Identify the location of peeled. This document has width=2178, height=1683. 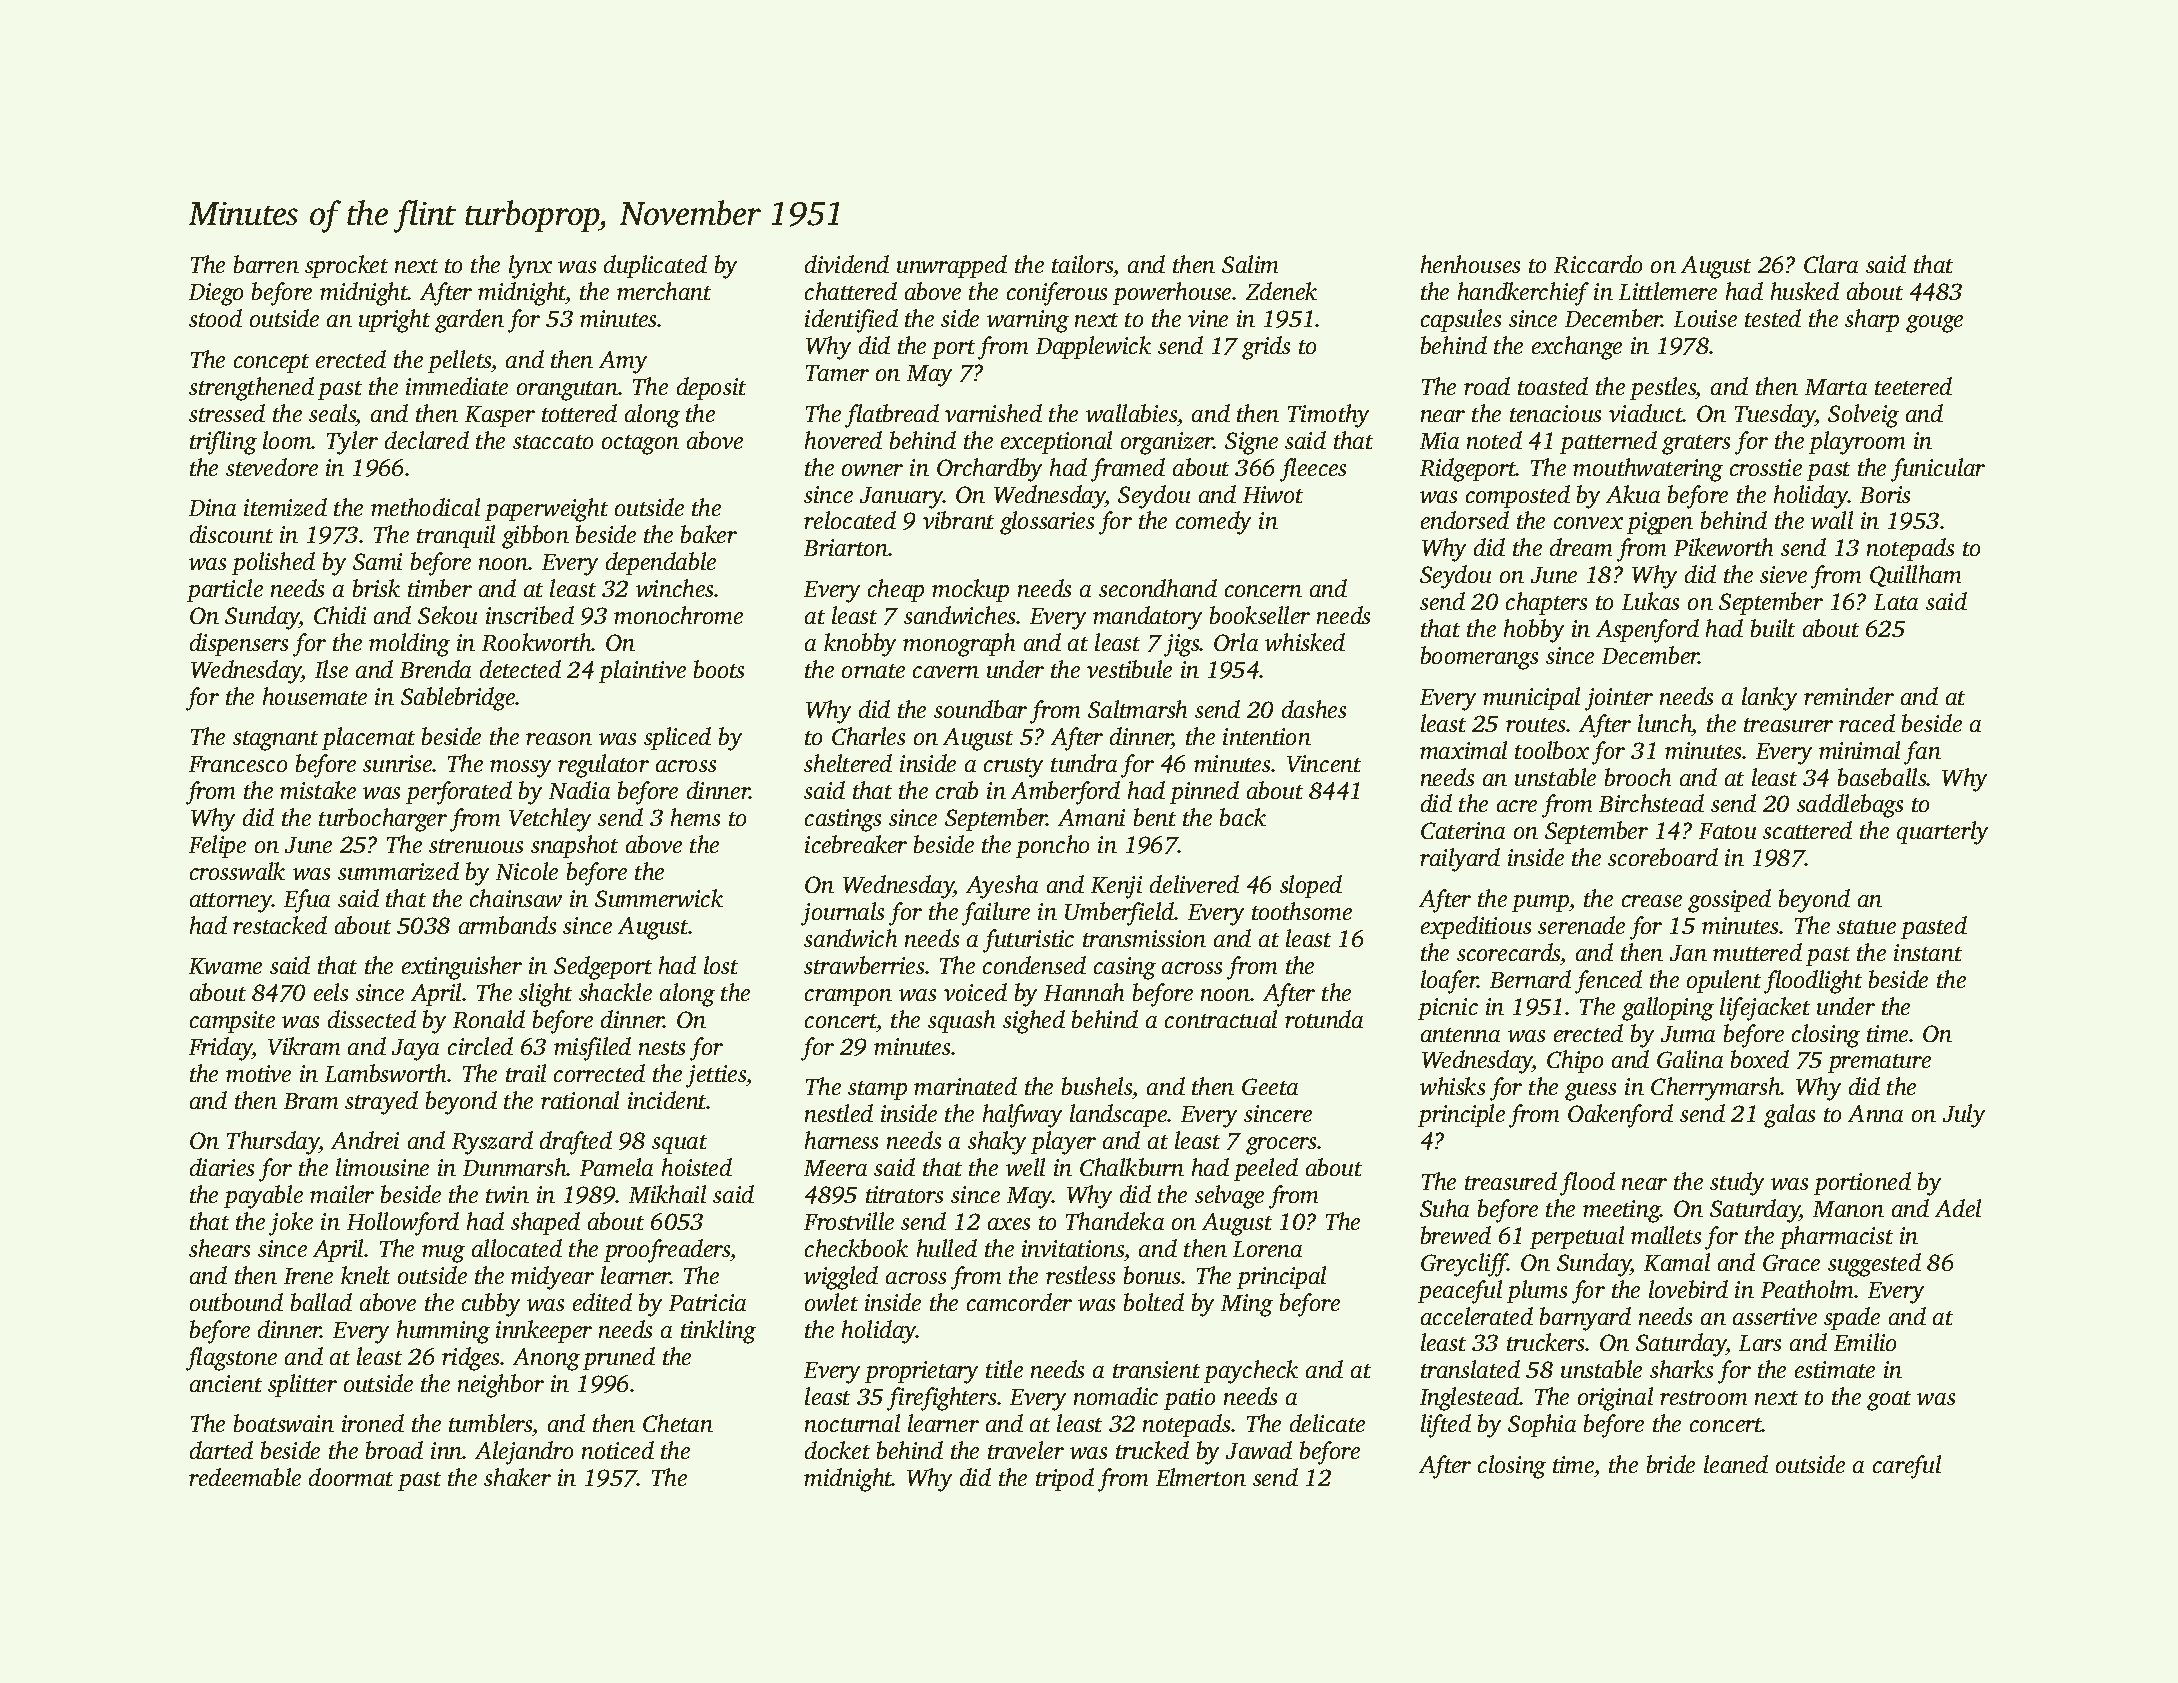
(1266, 1169).
